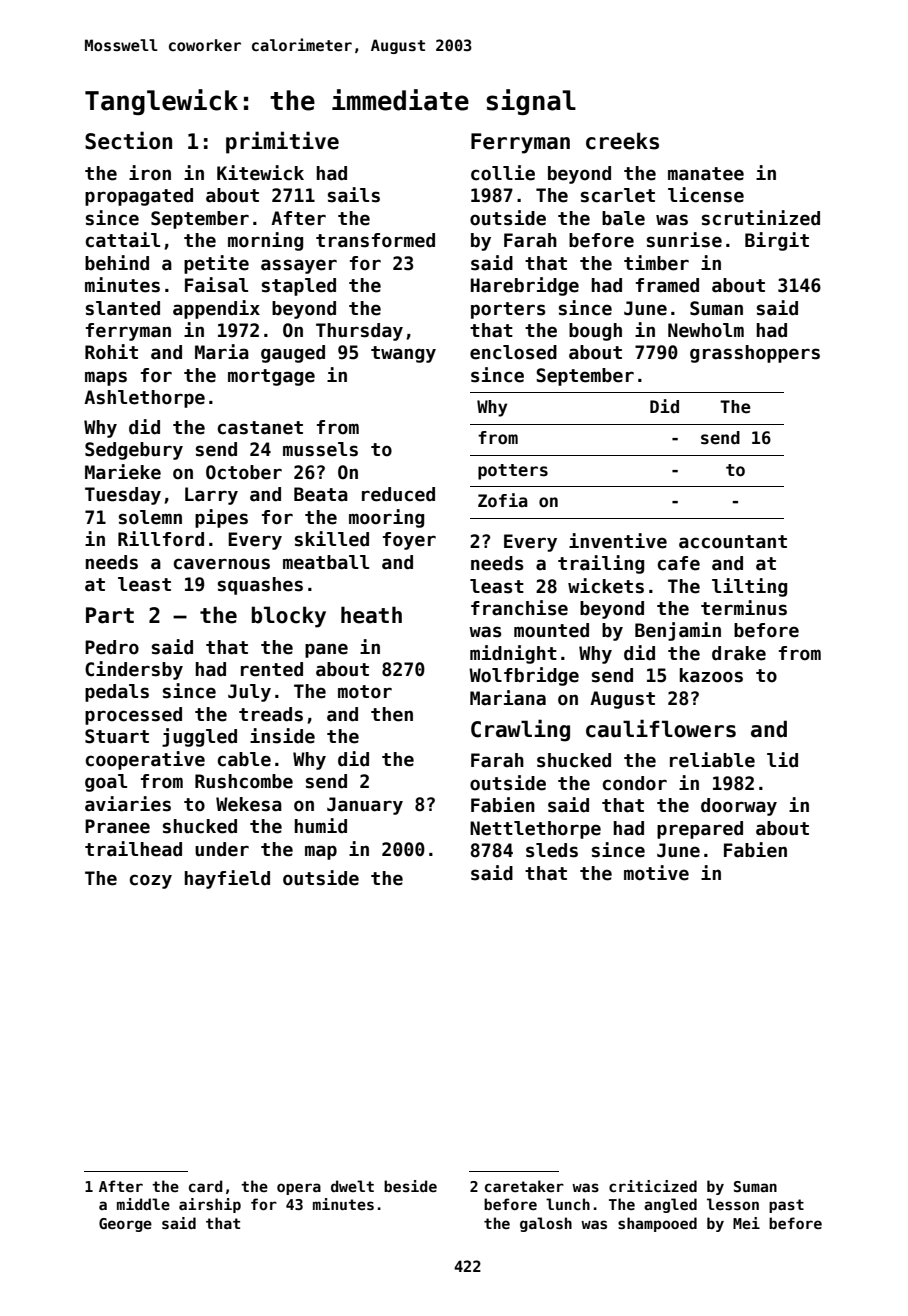 The image size is (908, 1316). What do you see at coordinates (657, 1224) in the image?
I see `shampooed` at bounding box center [657, 1224].
